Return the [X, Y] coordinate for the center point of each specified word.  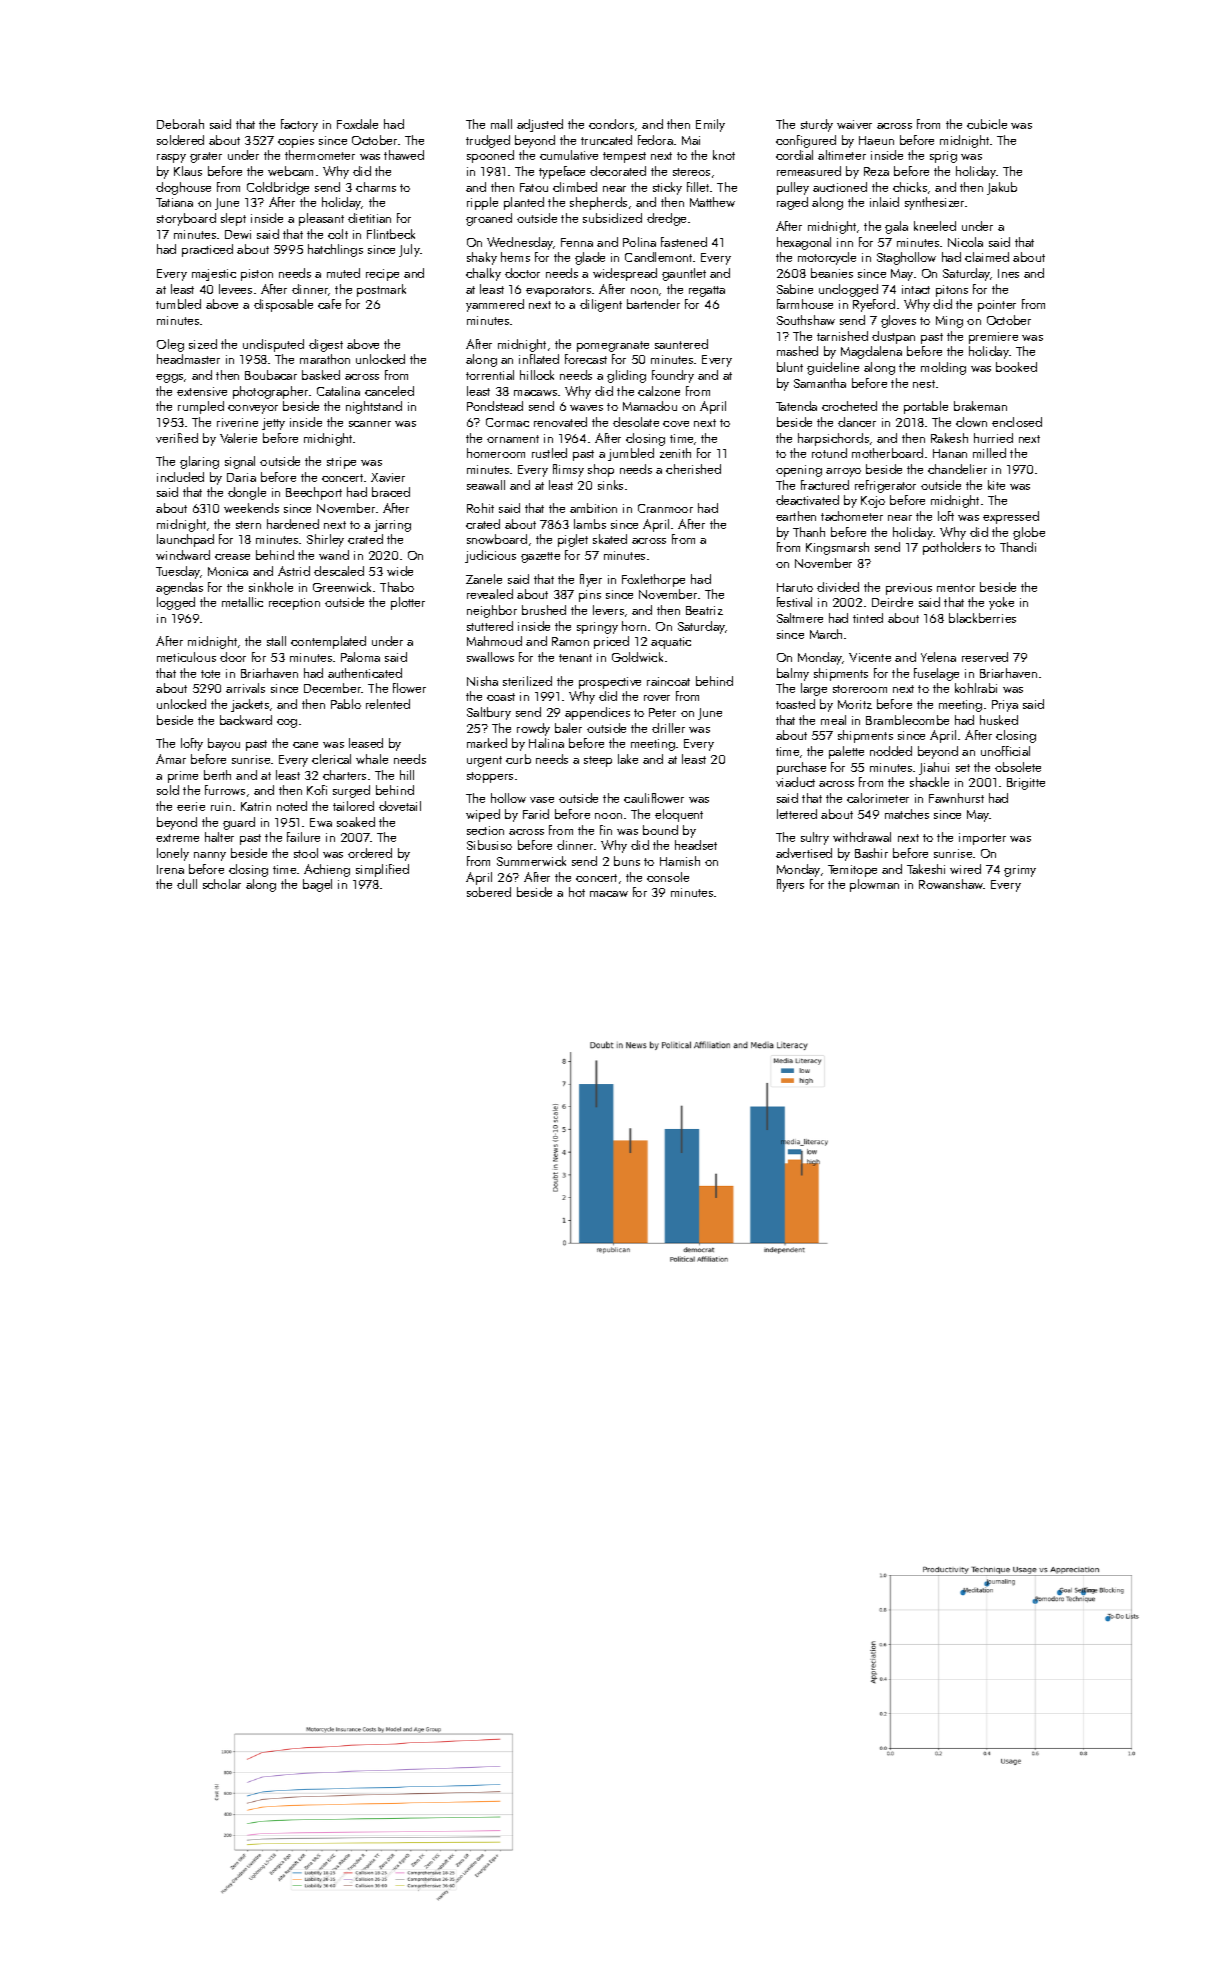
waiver [854, 124]
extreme [177, 838]
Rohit [480, 508]
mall [501, 124]
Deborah [180, 124]
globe [1029, 533]
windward [183, 555]
